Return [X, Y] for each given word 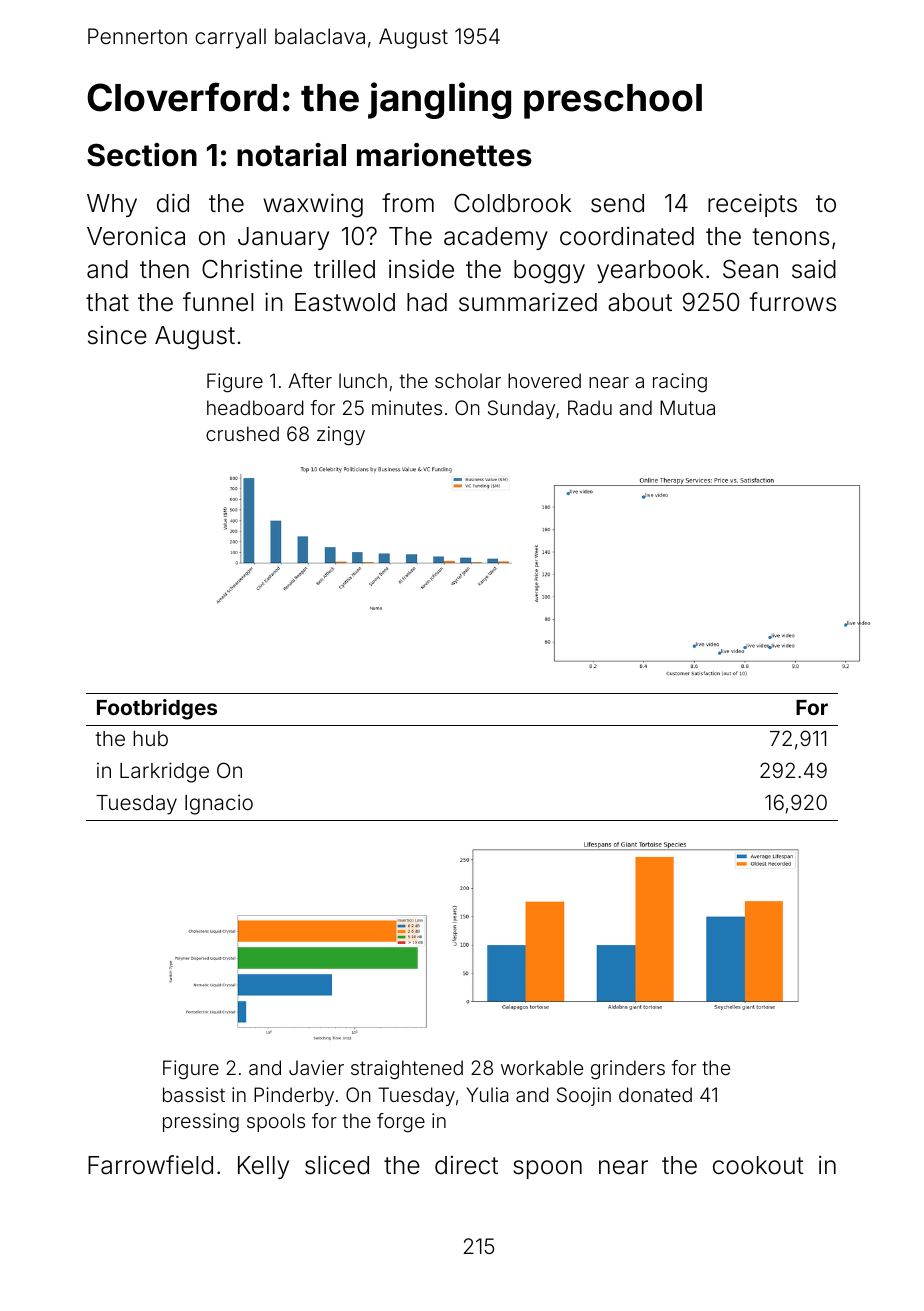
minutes [407, 407]
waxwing [313, 205]
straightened [407, 1070]
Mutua [687, 407]
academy [496, 238]
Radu [590, 407]
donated [655, 1094]
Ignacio [219, 804]
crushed [242, 433]
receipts [752, 205]
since [117, 335]
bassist [194, 1094]
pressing [201, 1123]
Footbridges [157, 709]
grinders [628, 1070]
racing [680, 383]
